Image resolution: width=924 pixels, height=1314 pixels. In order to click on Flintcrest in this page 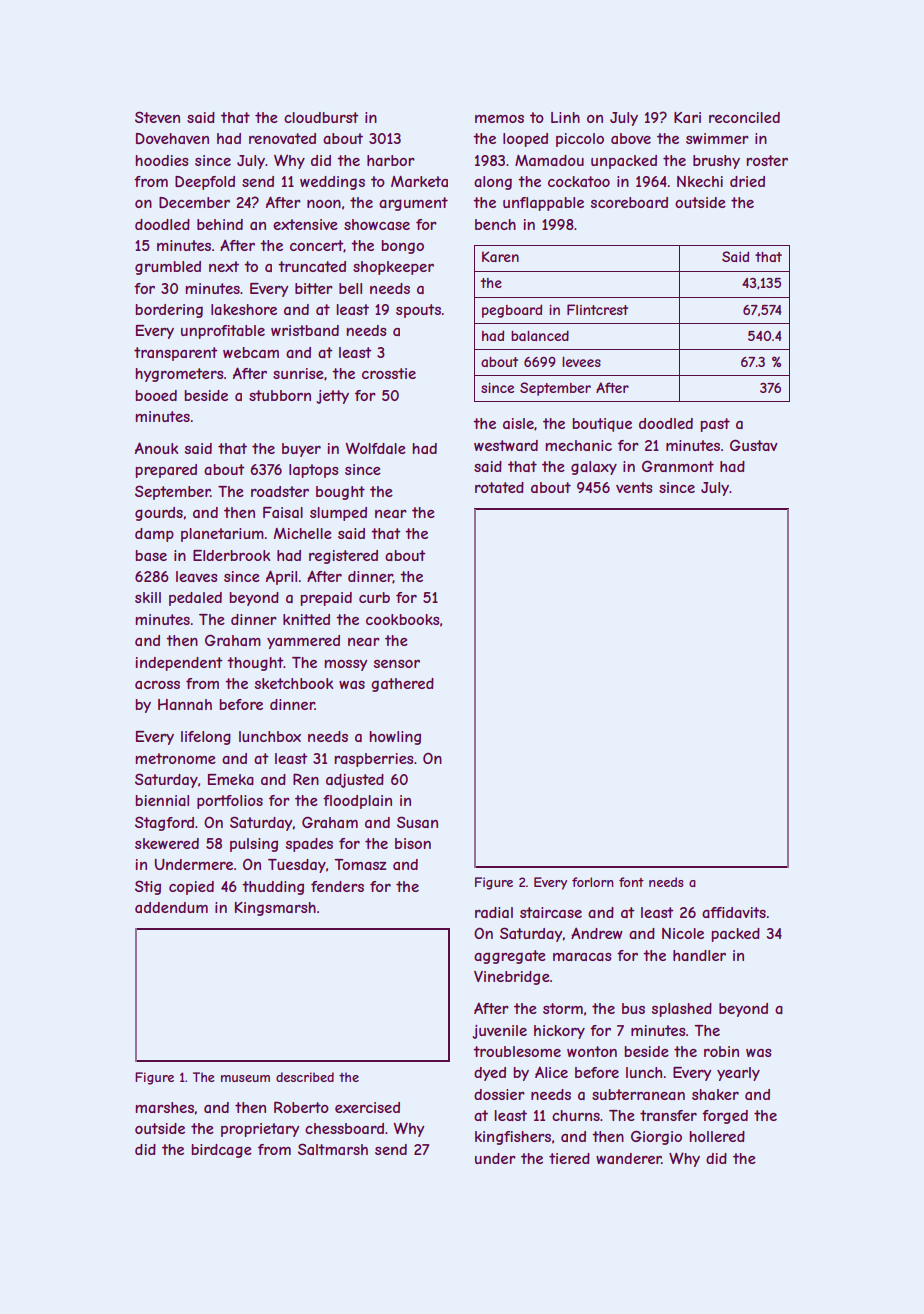, I will do `click(597, 309)`.
